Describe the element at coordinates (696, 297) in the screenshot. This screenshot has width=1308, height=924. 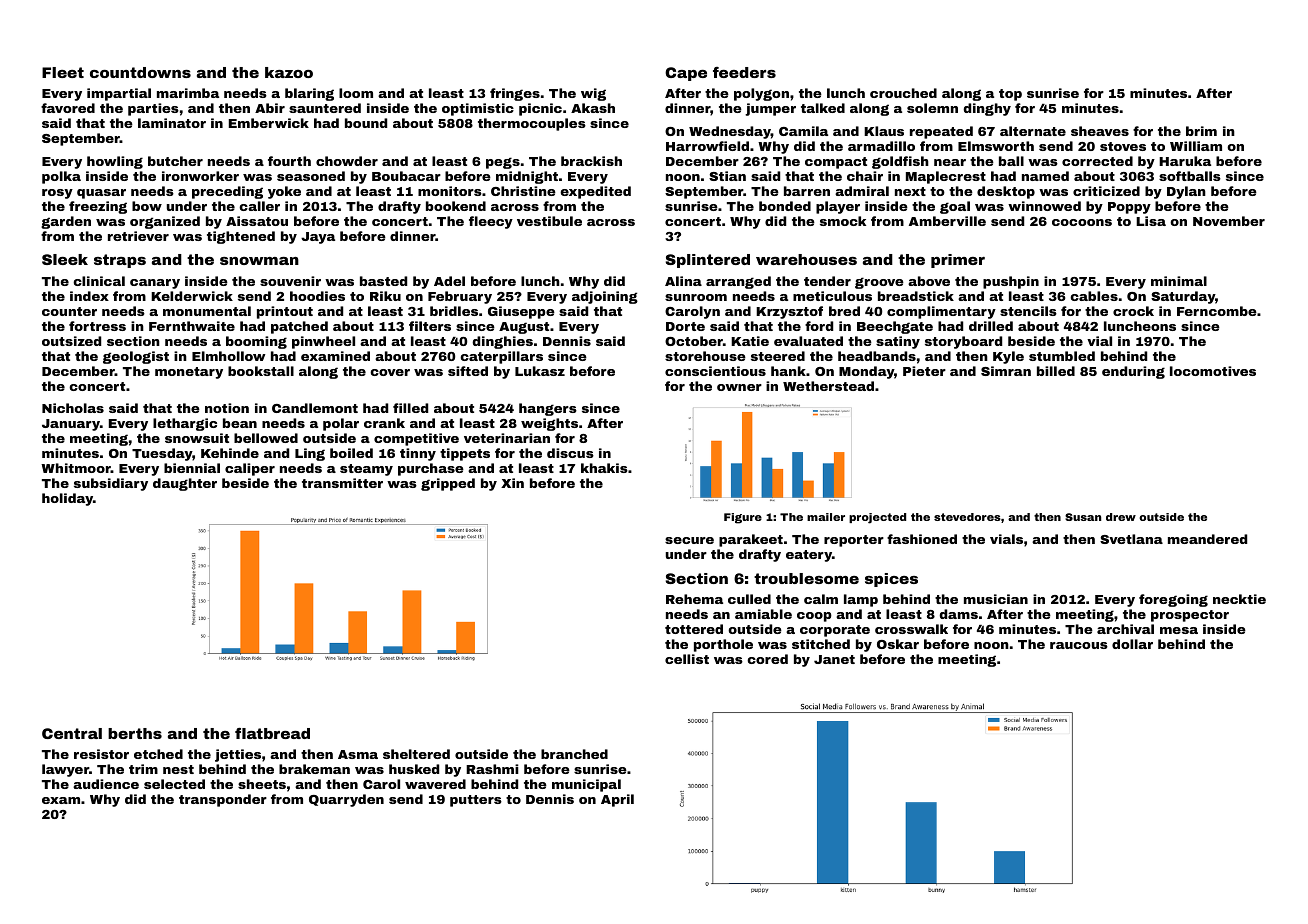
I see `sunroom` at that location.
